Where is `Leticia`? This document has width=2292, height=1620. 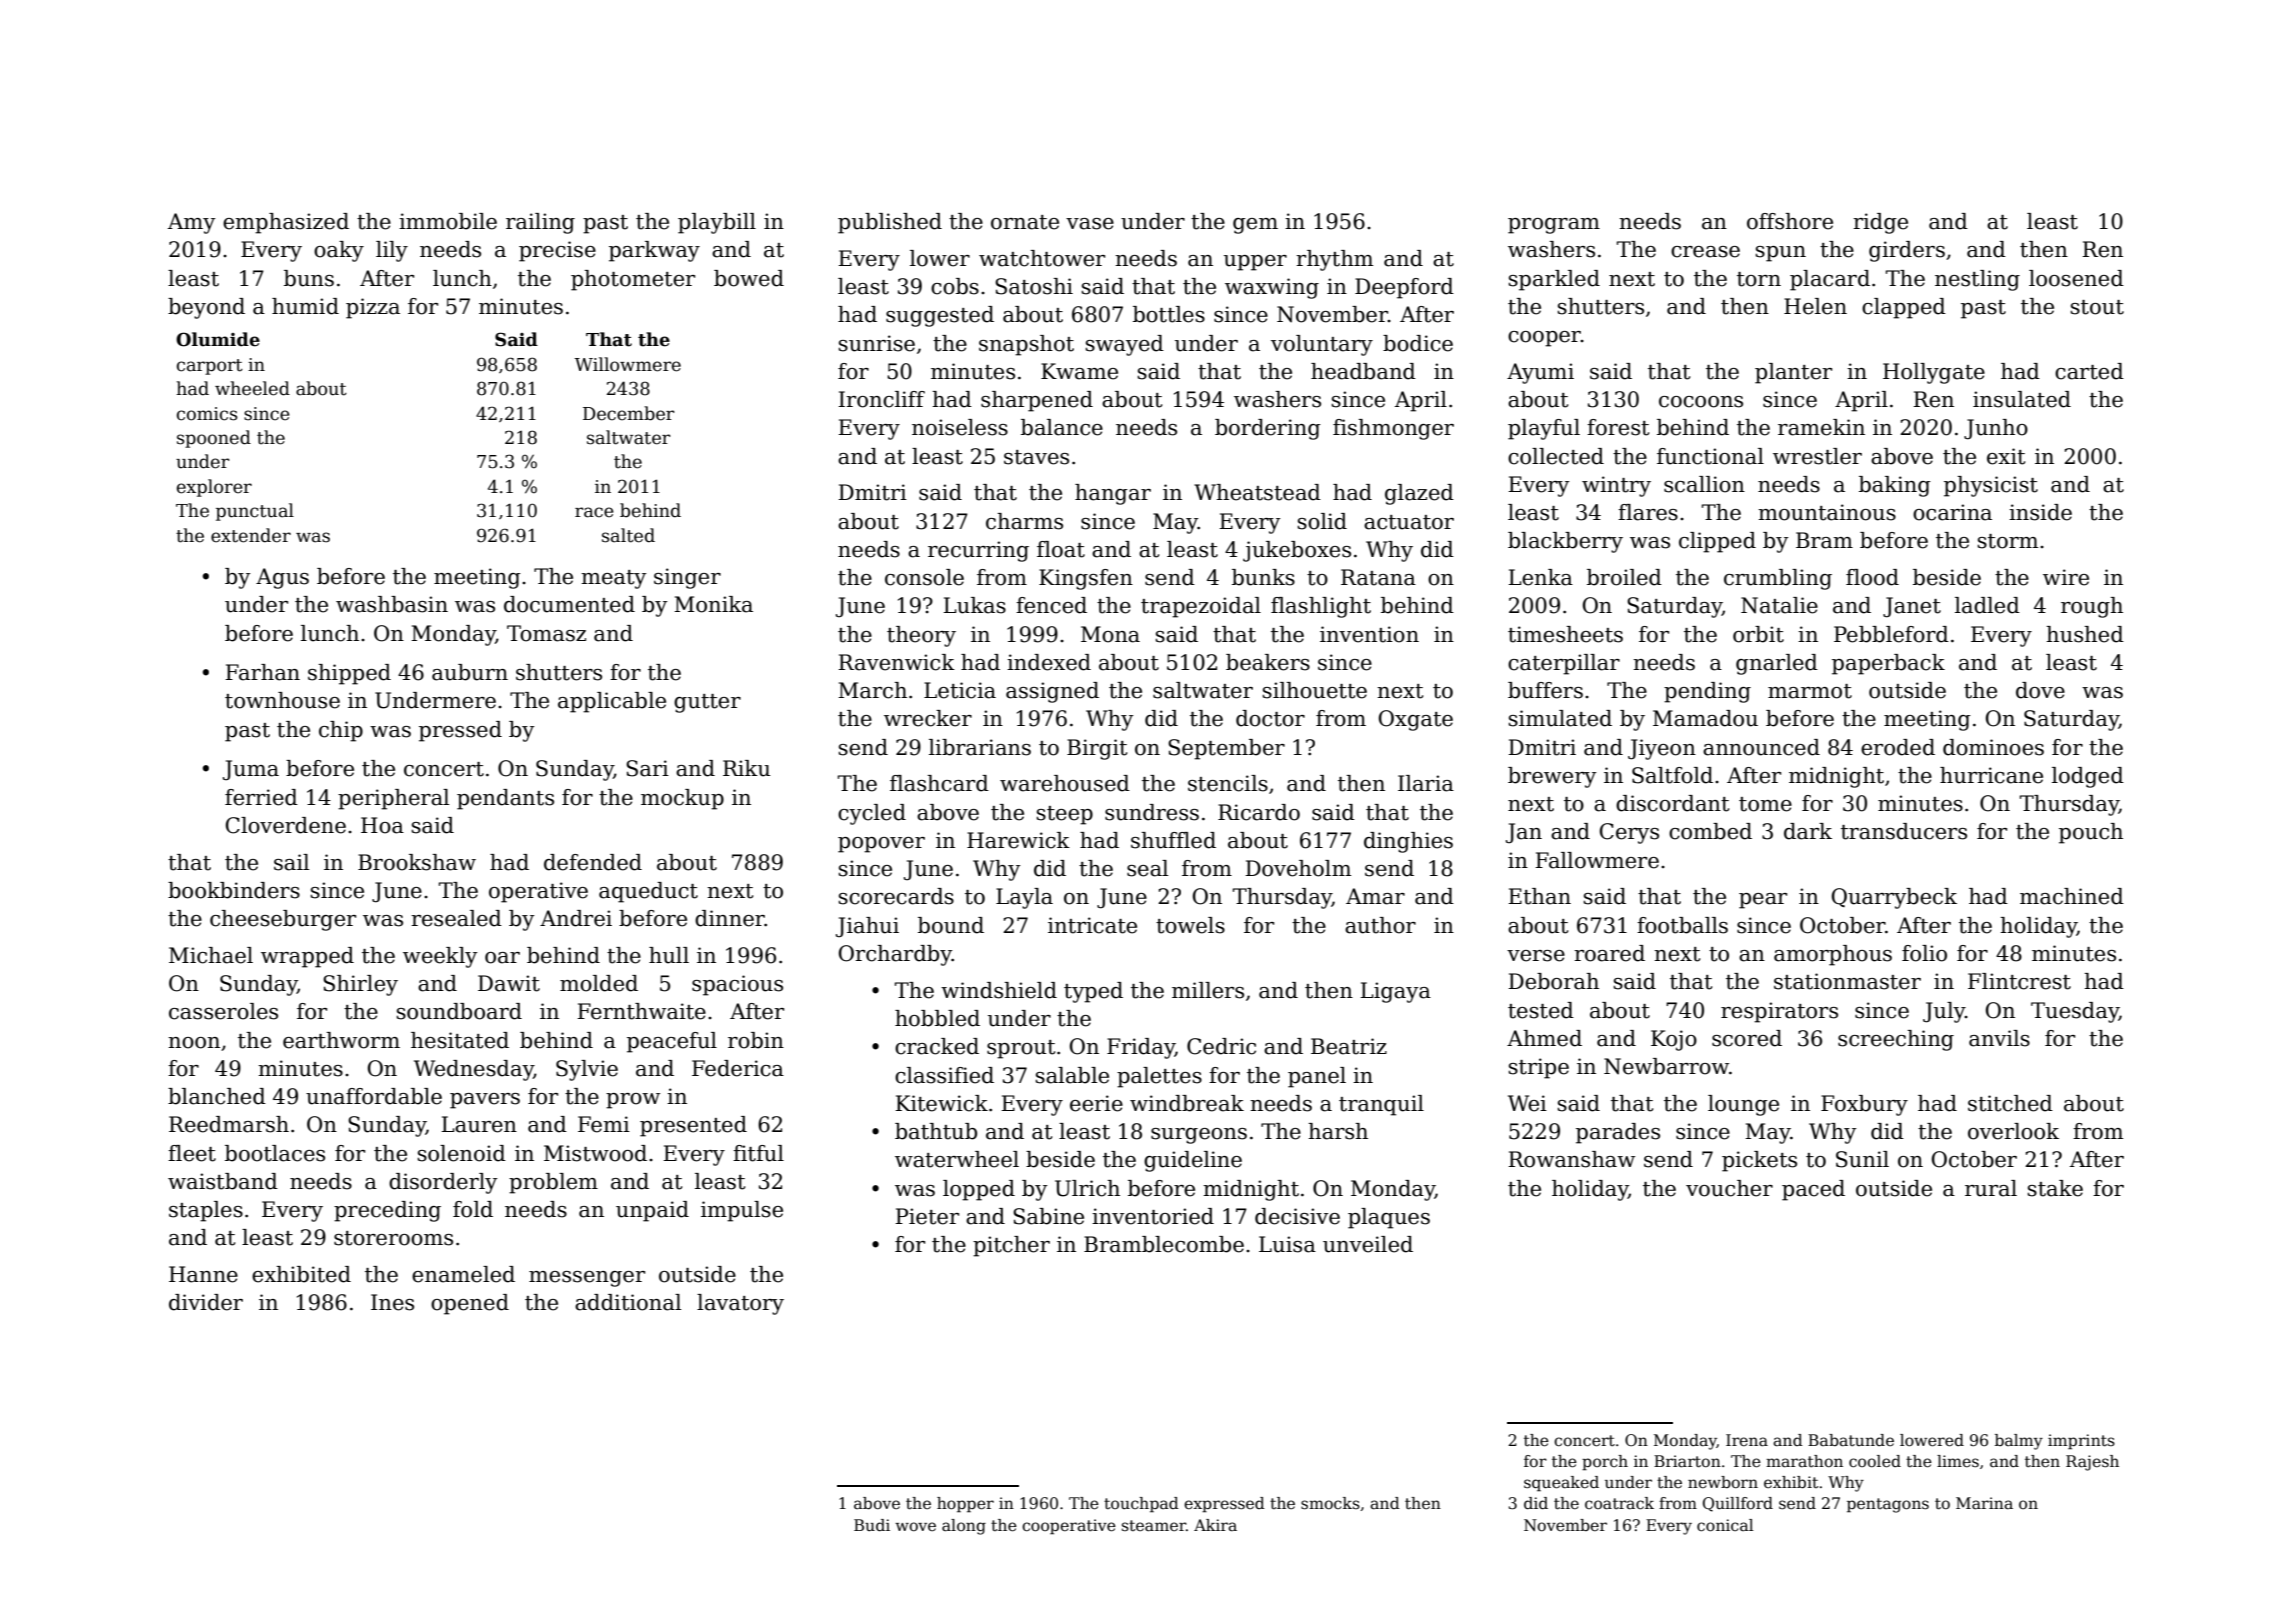 Leticia is located at coordinates (960, 690).
